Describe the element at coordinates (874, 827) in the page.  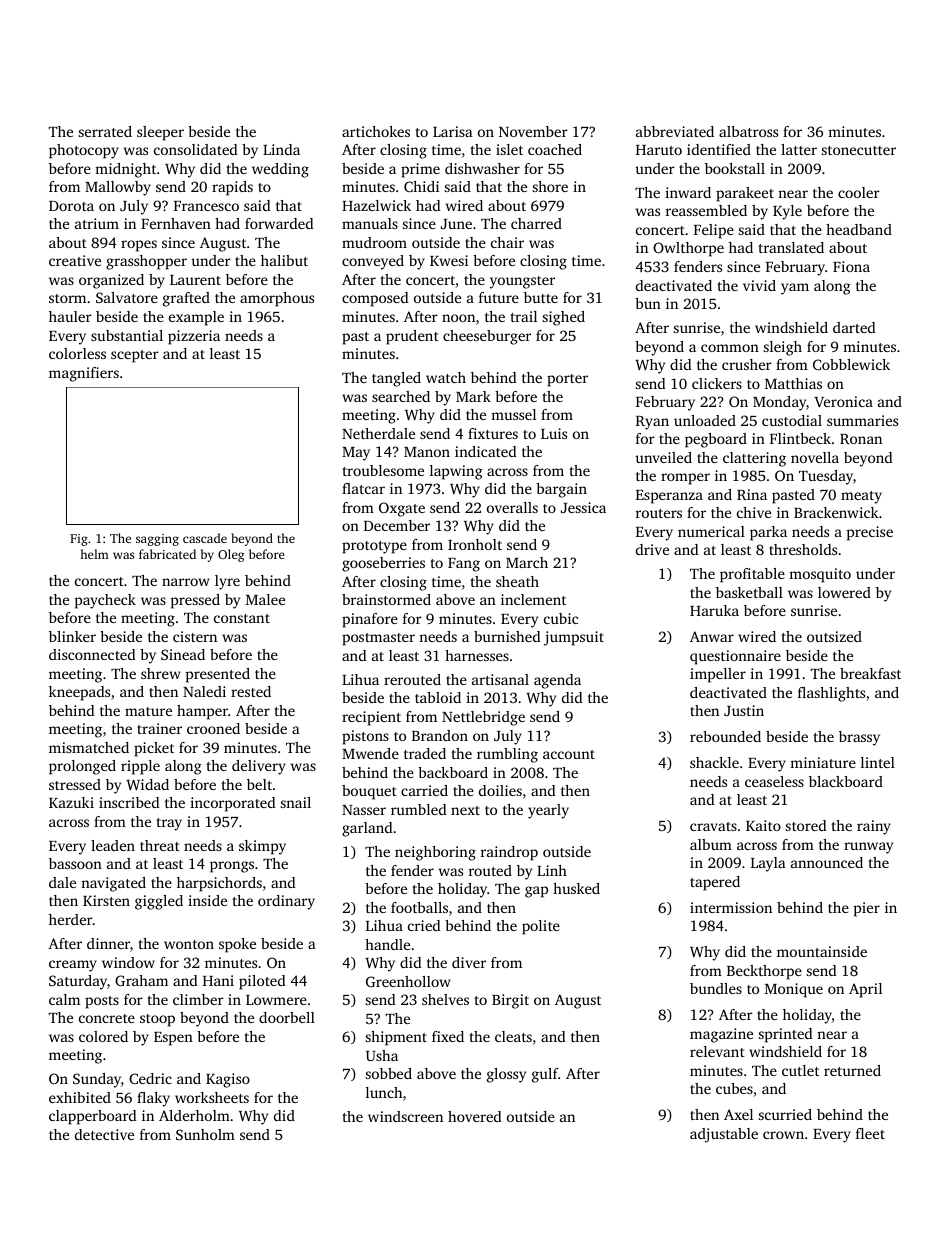
I see `rainy` at that location.
